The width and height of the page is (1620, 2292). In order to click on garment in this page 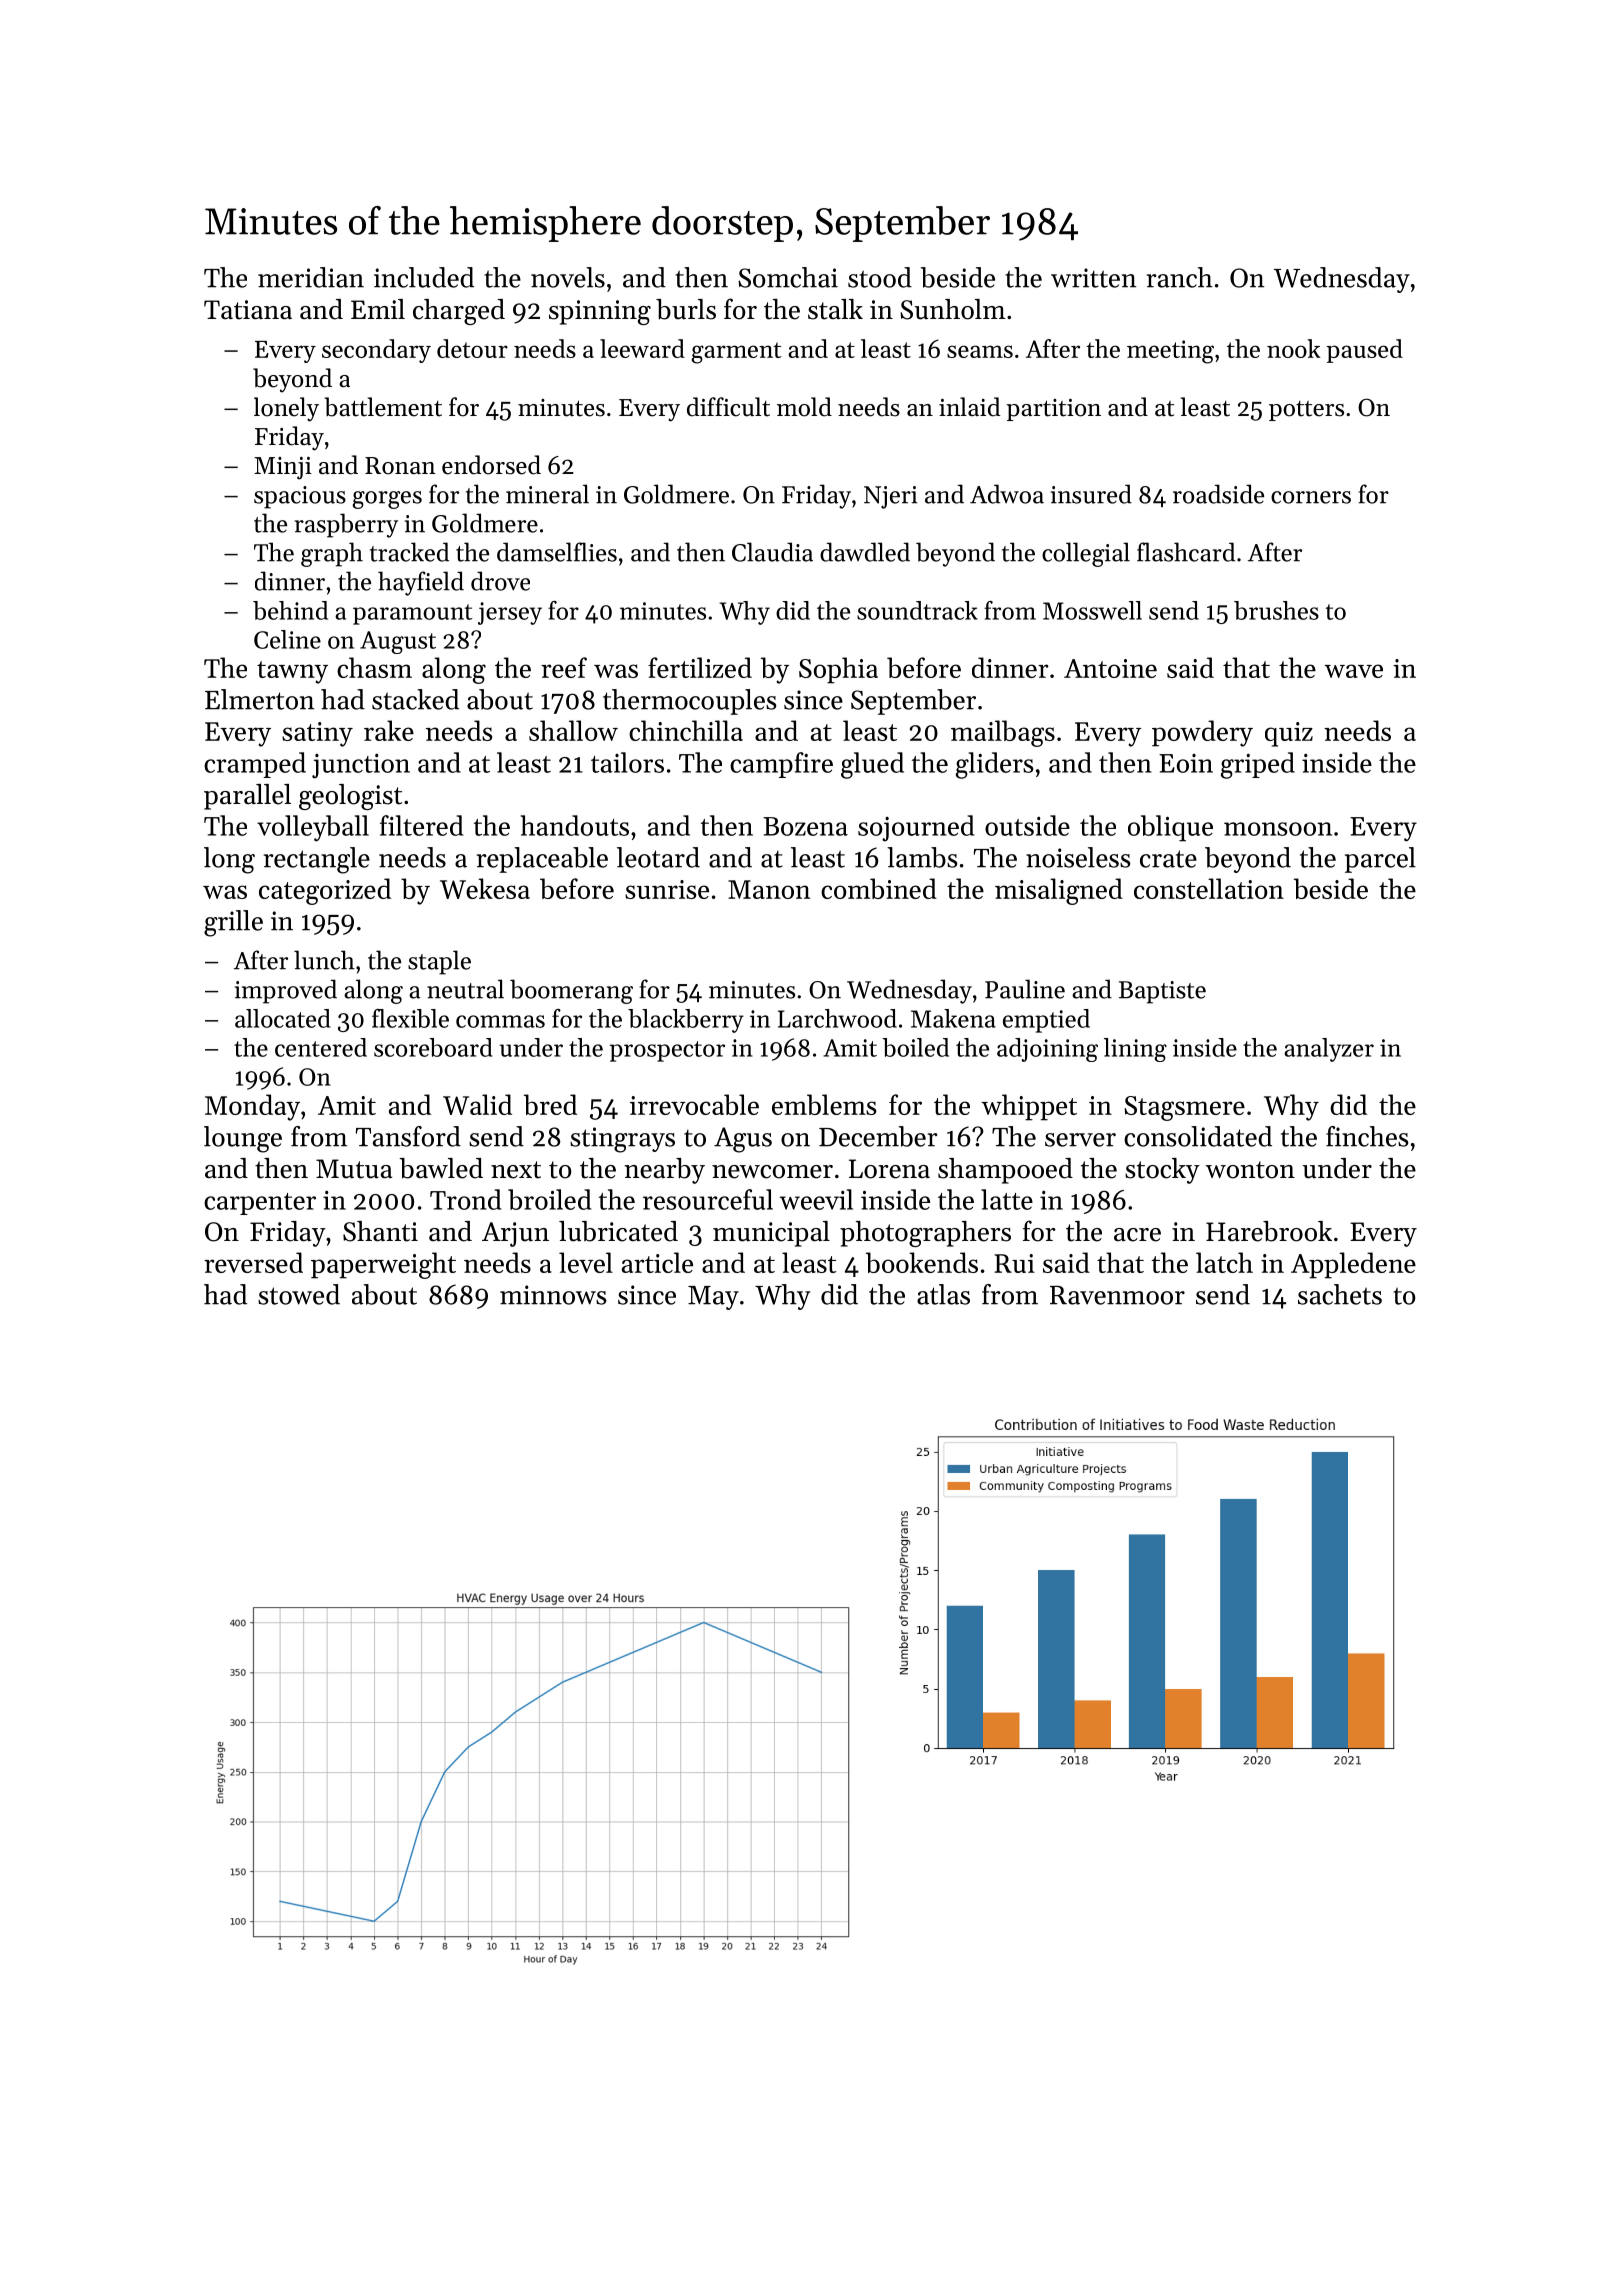, I will do `click(736, 353)`.
